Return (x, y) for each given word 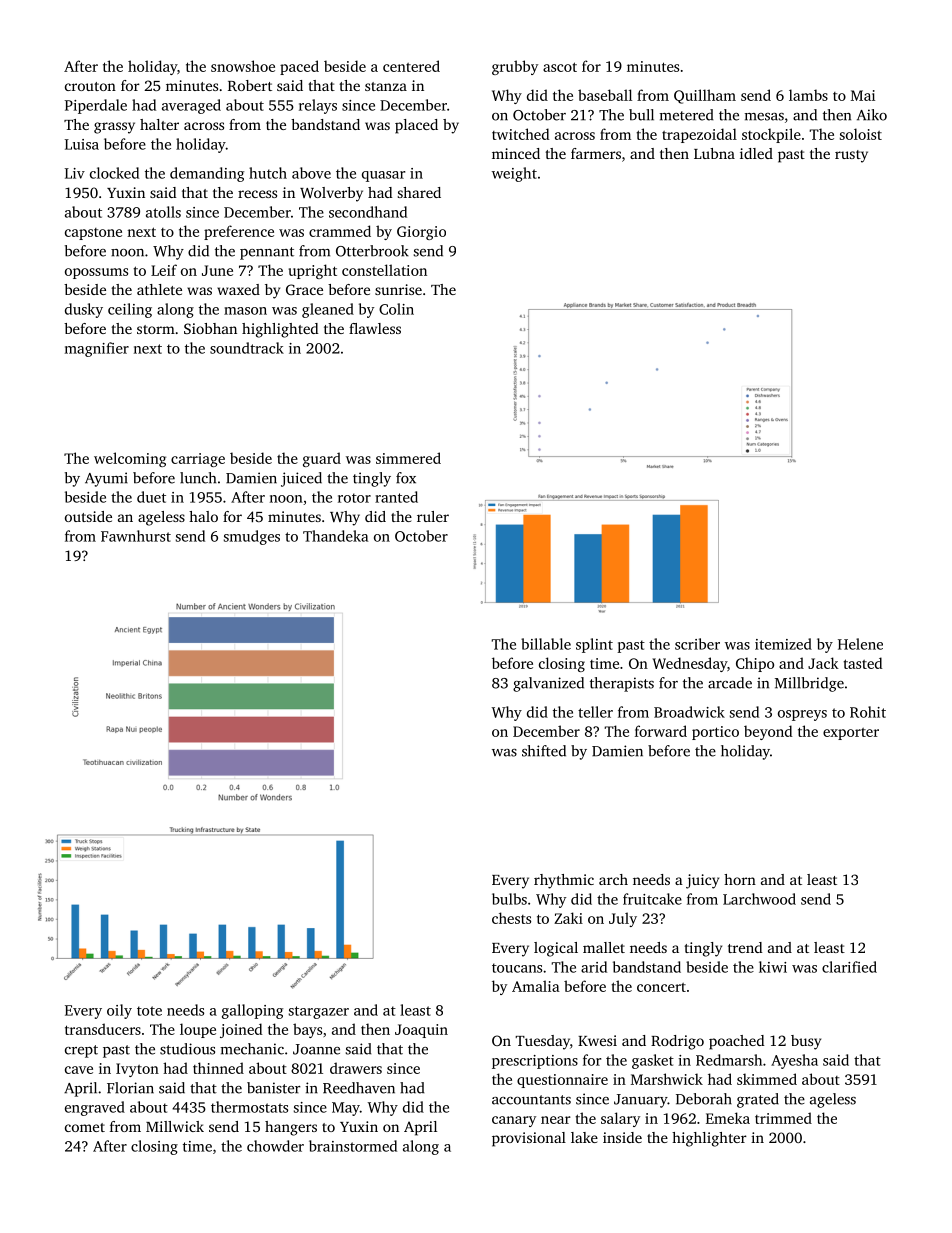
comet (85, 1127)
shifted (544, 751)
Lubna (714, 153)
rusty (851, 156)
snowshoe (243, 66)
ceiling (130, 310)
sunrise (398, 289)
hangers (291, 1128)
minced (516, 153)
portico (715, 733)
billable (546, 644)
